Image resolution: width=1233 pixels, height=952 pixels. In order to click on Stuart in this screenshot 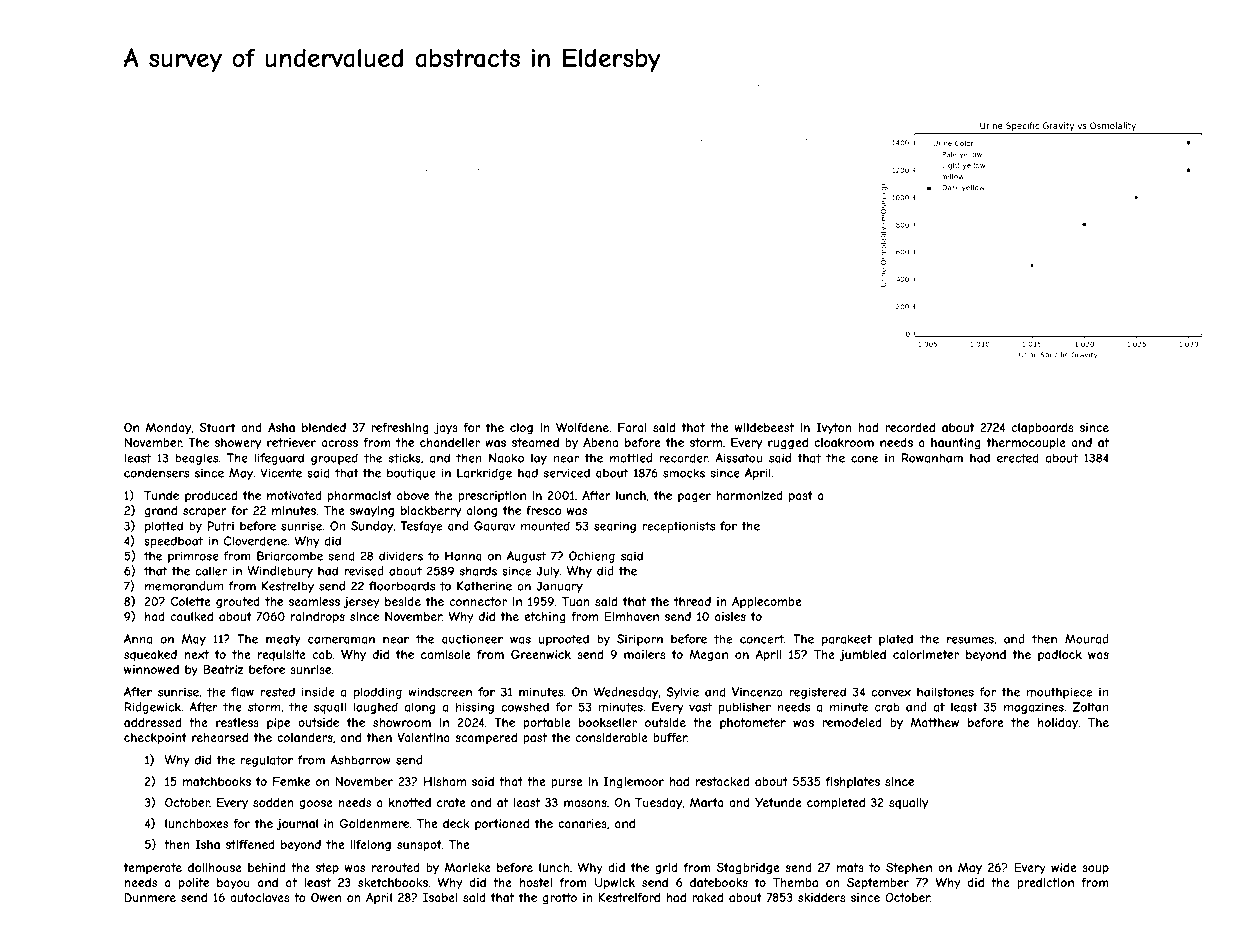, I will do `click(217, 427)`.
